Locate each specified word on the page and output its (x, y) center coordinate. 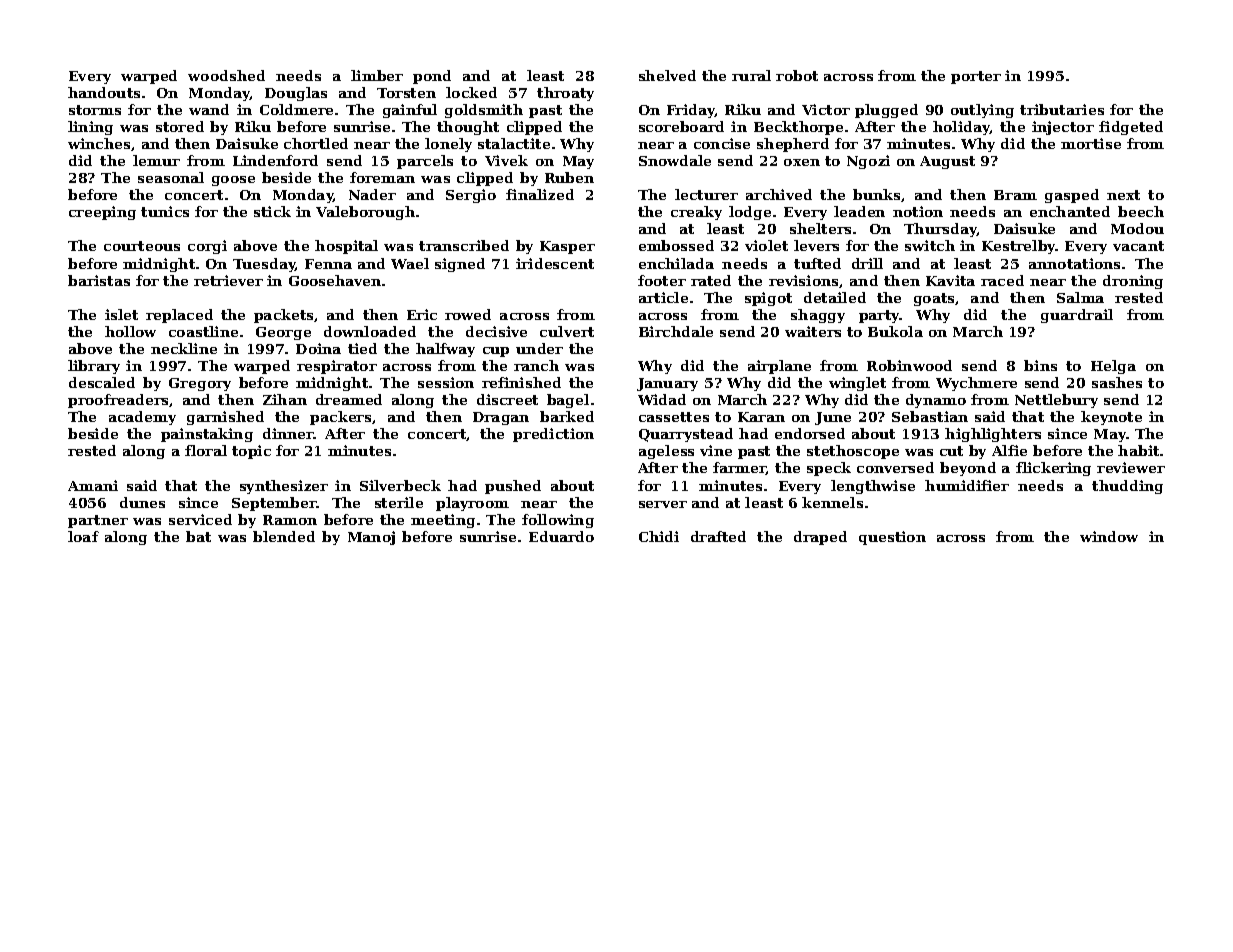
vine (716, 450)
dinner (288, 433)
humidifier (967, 485)
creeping (102, 213)
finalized (540, 194)
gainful (410, 111)
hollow (130, 331)
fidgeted (1131, 128)
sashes (1117, 382)
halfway (445, 350)
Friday (691, 111)
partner (98, 521)
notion (918, 211)
